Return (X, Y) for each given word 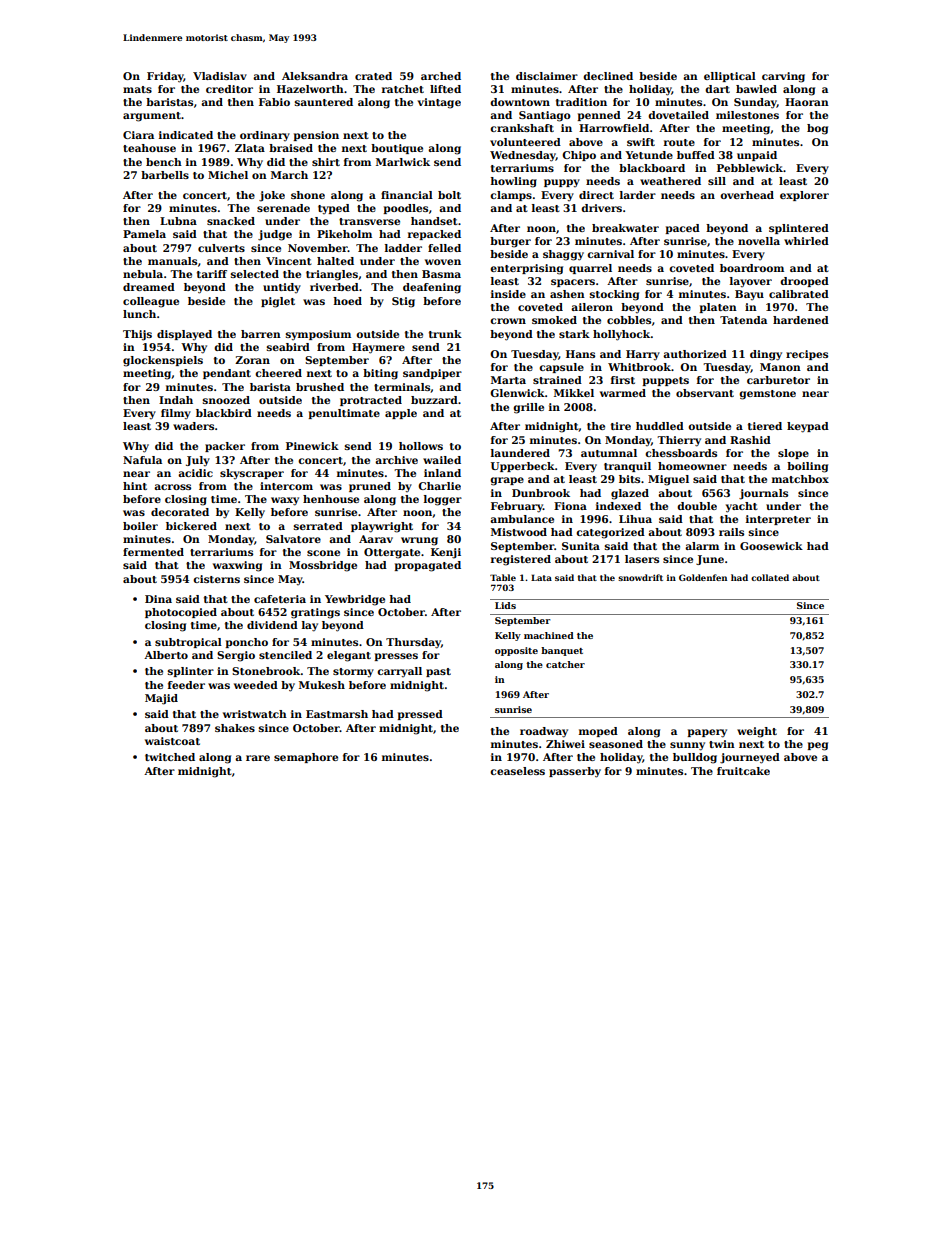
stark (574, 334)
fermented (153, 552)
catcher (565, 664)
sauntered (324, 102)
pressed (420, 715)
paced (682, 229)
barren (261, 334)
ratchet (403, 89)
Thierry (679, 441)
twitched (170, 757)
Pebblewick (750, 168)
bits (629, 479)
